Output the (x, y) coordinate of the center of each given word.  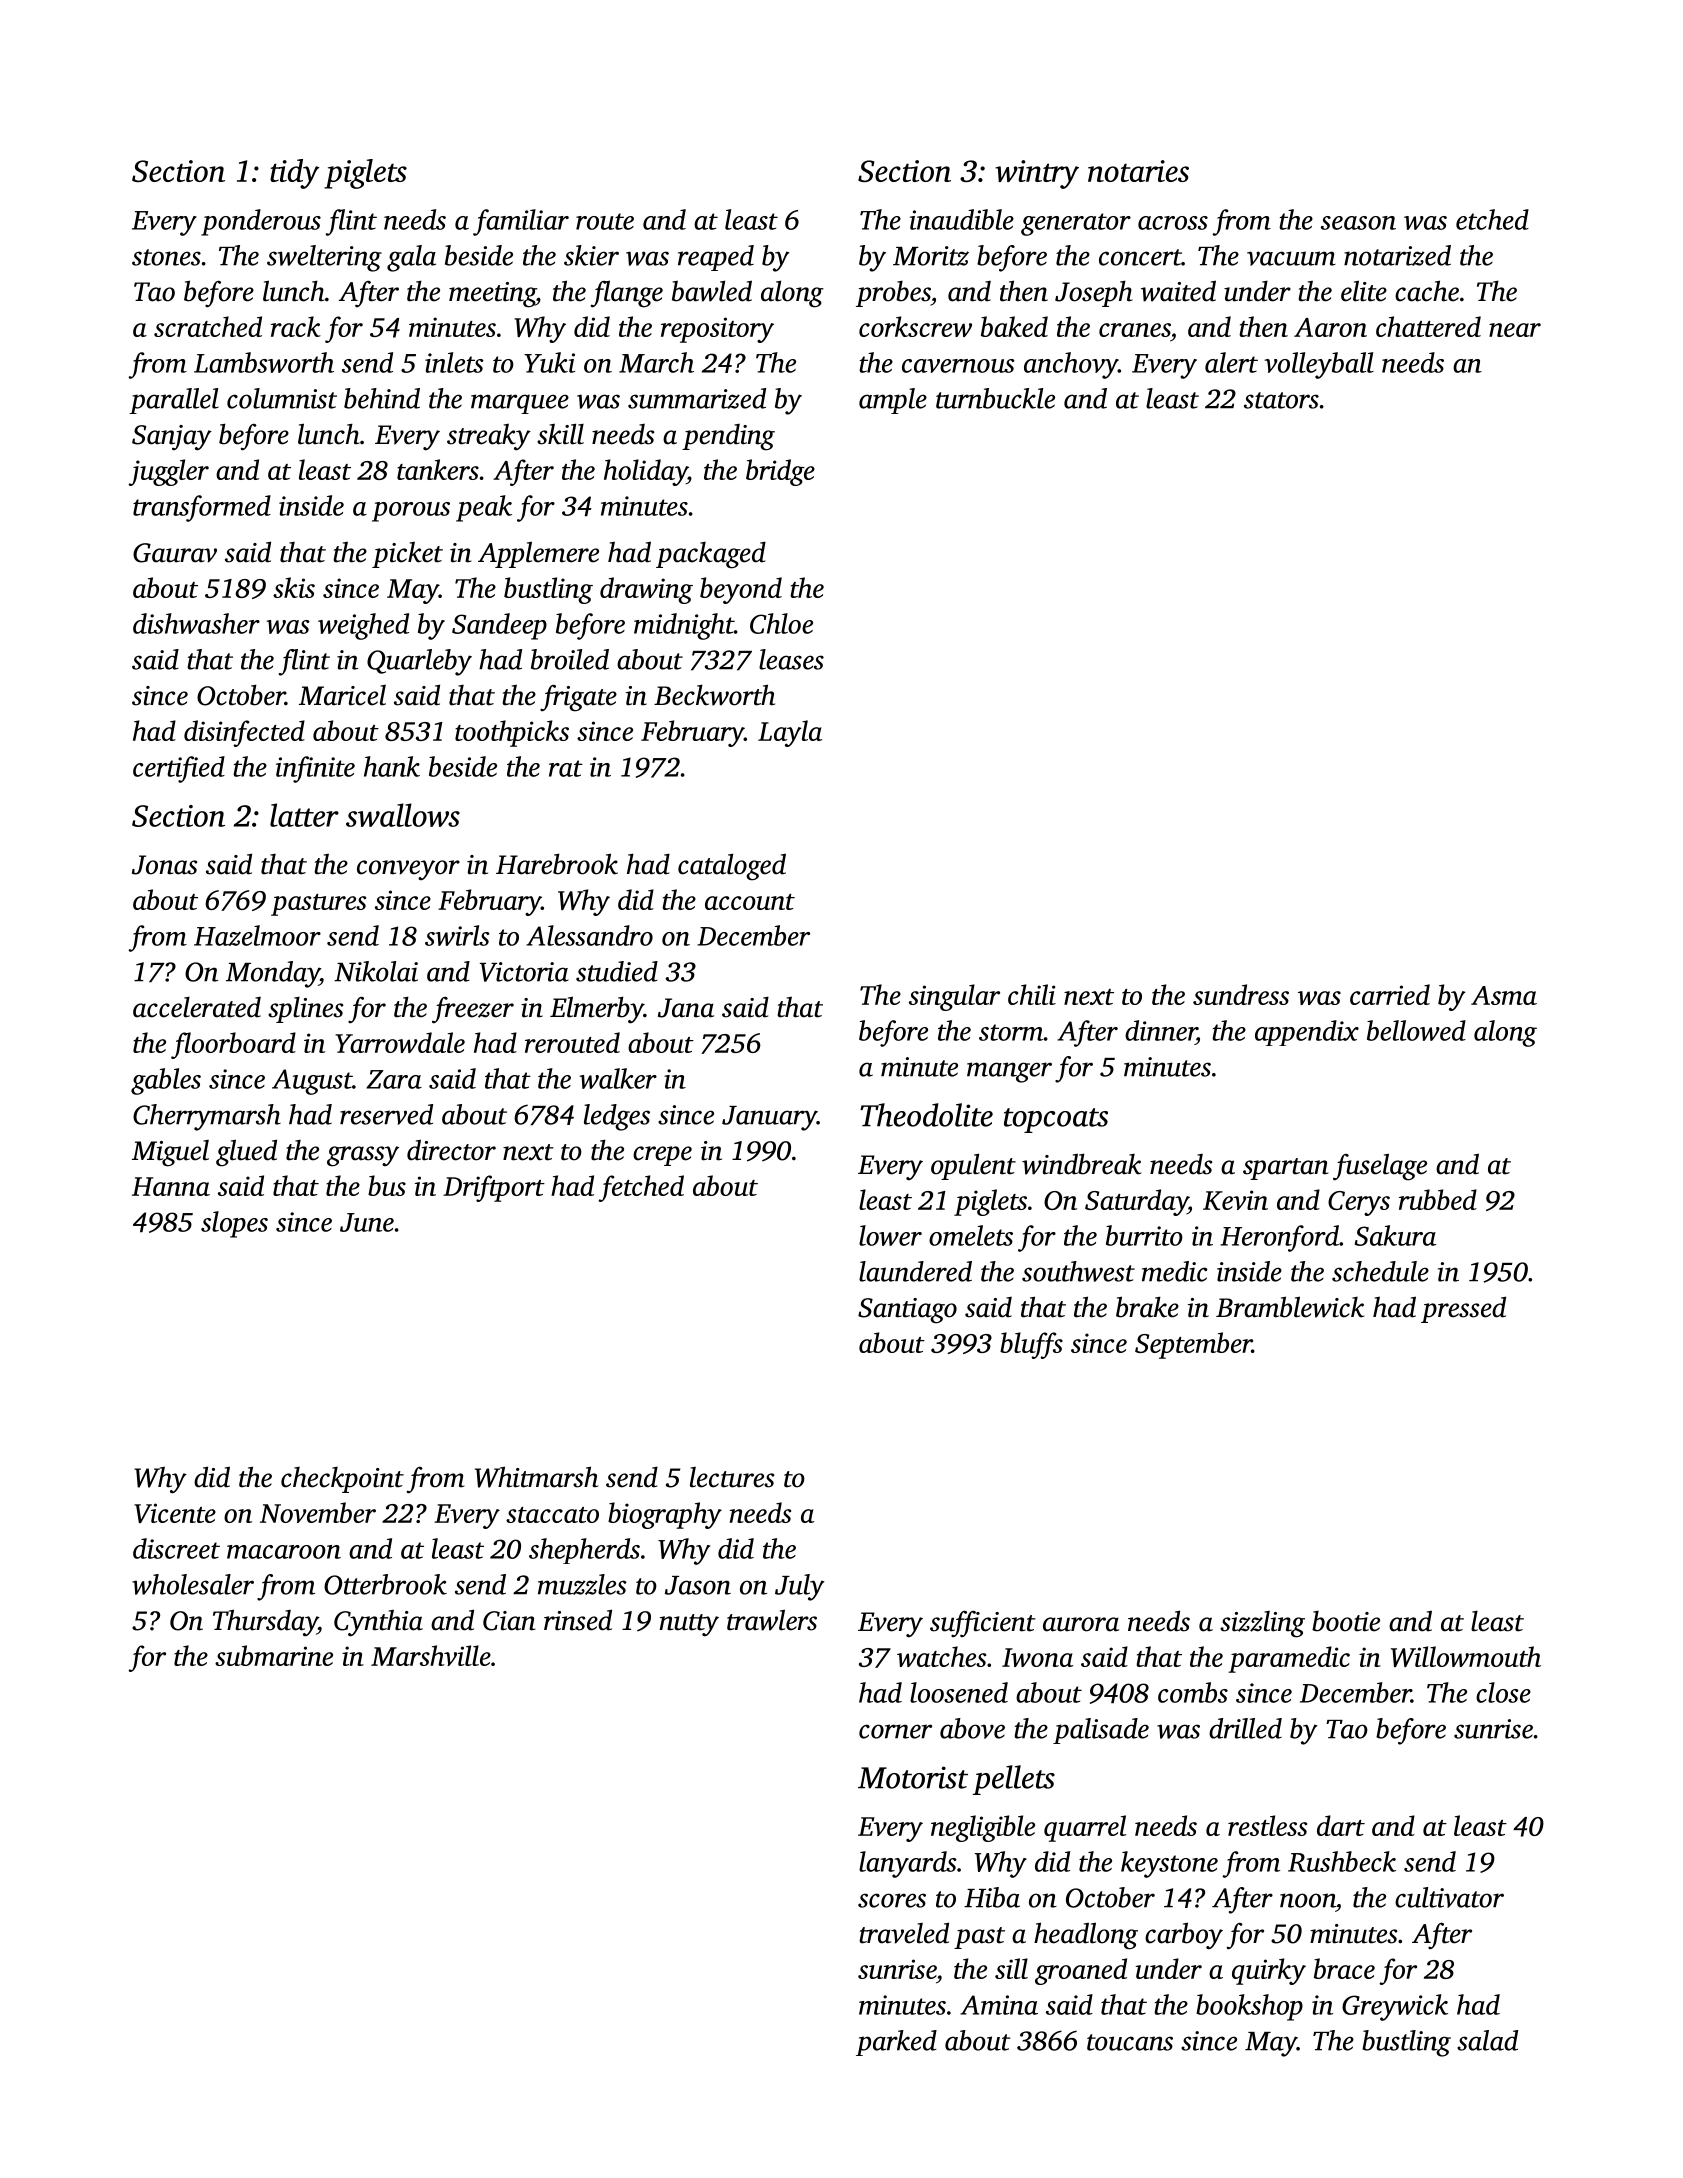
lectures (732, 1477)
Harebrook (557, 864)
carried (1390, 994)
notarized (1397, 255)
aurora (1081, 1624)
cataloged (732, 867)
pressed (1463, 1309)
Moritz (931, 256)
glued (246, 1153)
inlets (454, 362)
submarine (274, 1655)
